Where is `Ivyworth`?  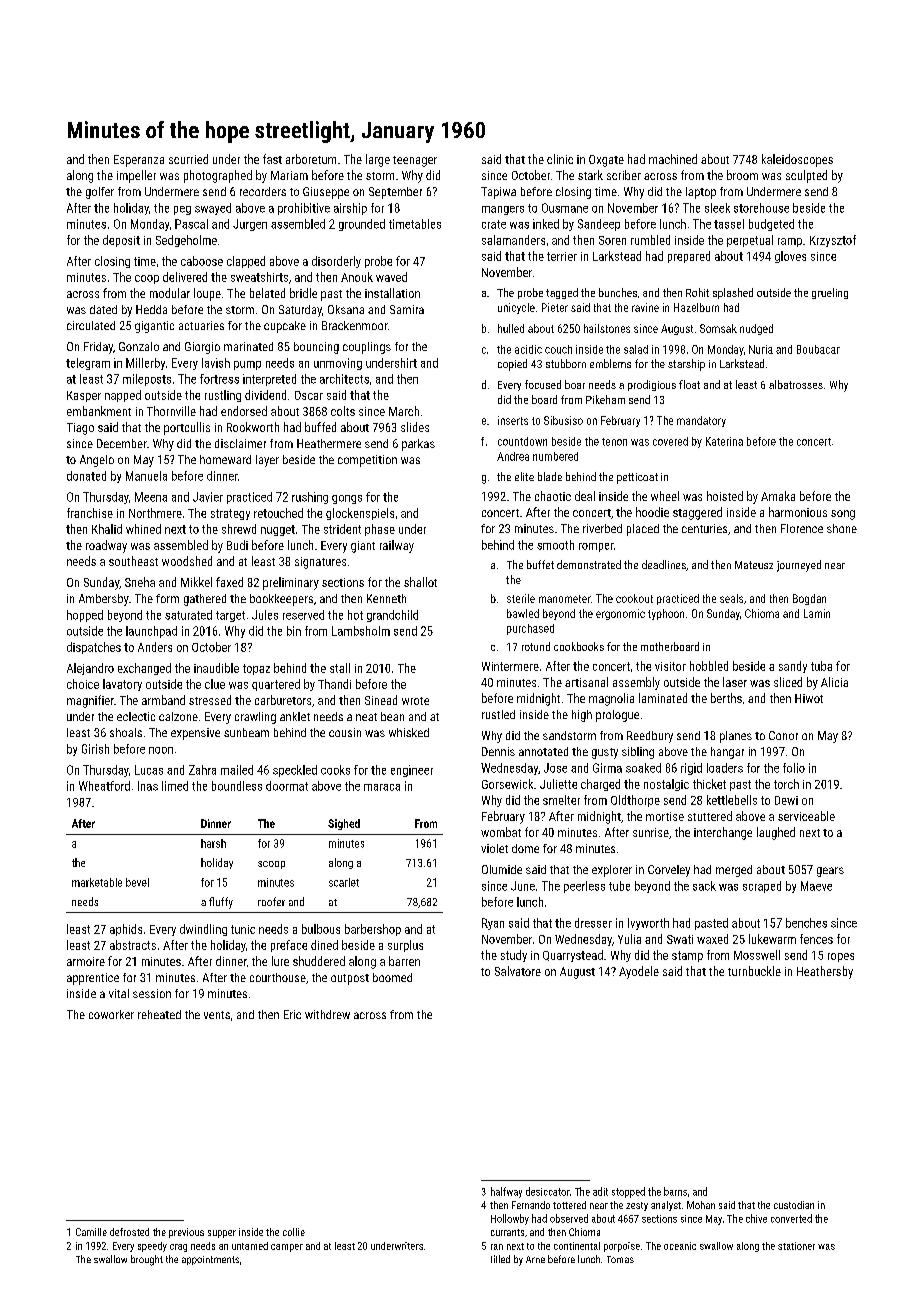
Ivyworth is located at coordinates (648, 924).
